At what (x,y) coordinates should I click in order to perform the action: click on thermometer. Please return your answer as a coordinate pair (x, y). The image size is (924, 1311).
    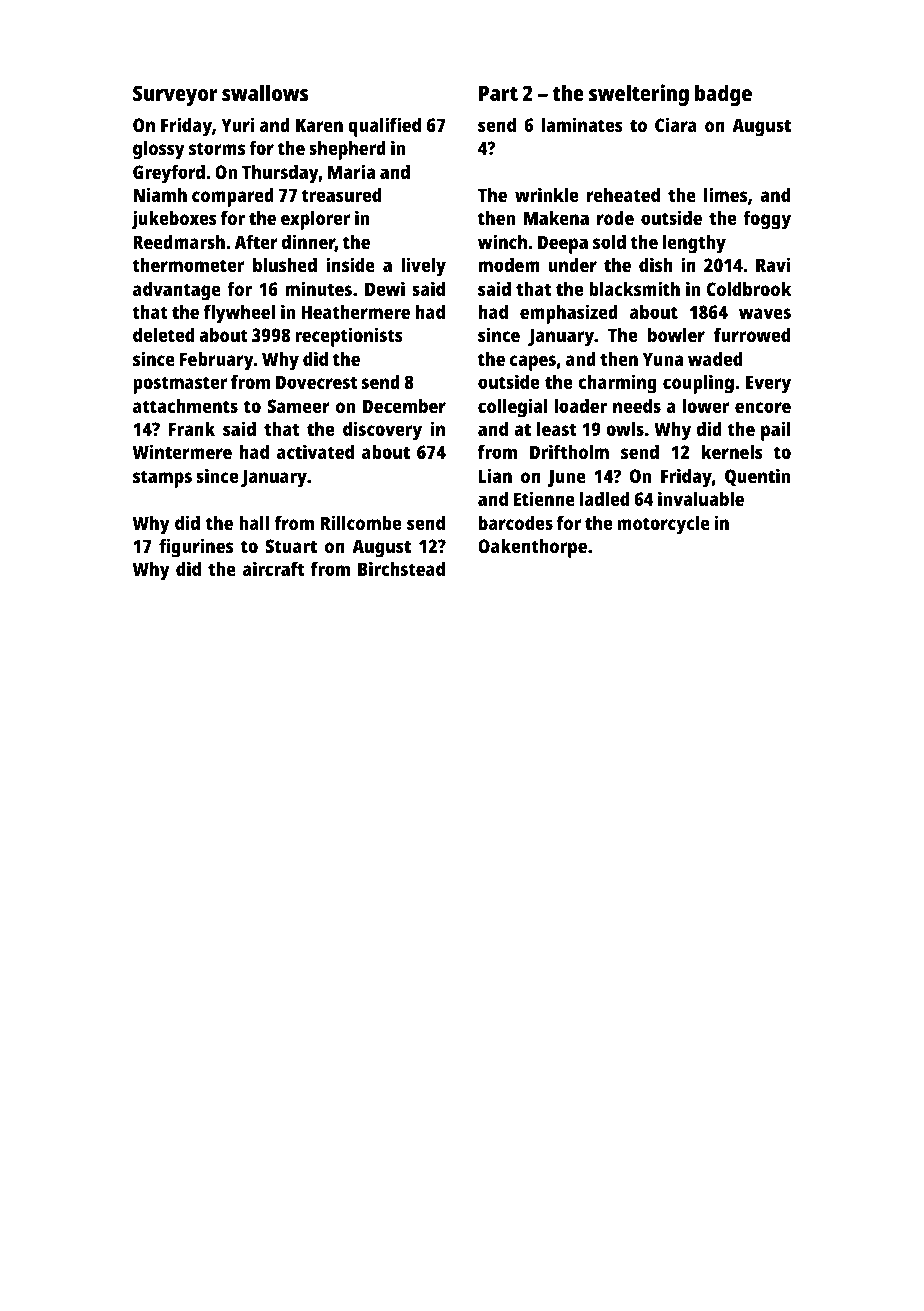
    Looking at the image, I should click on (188, 265).
